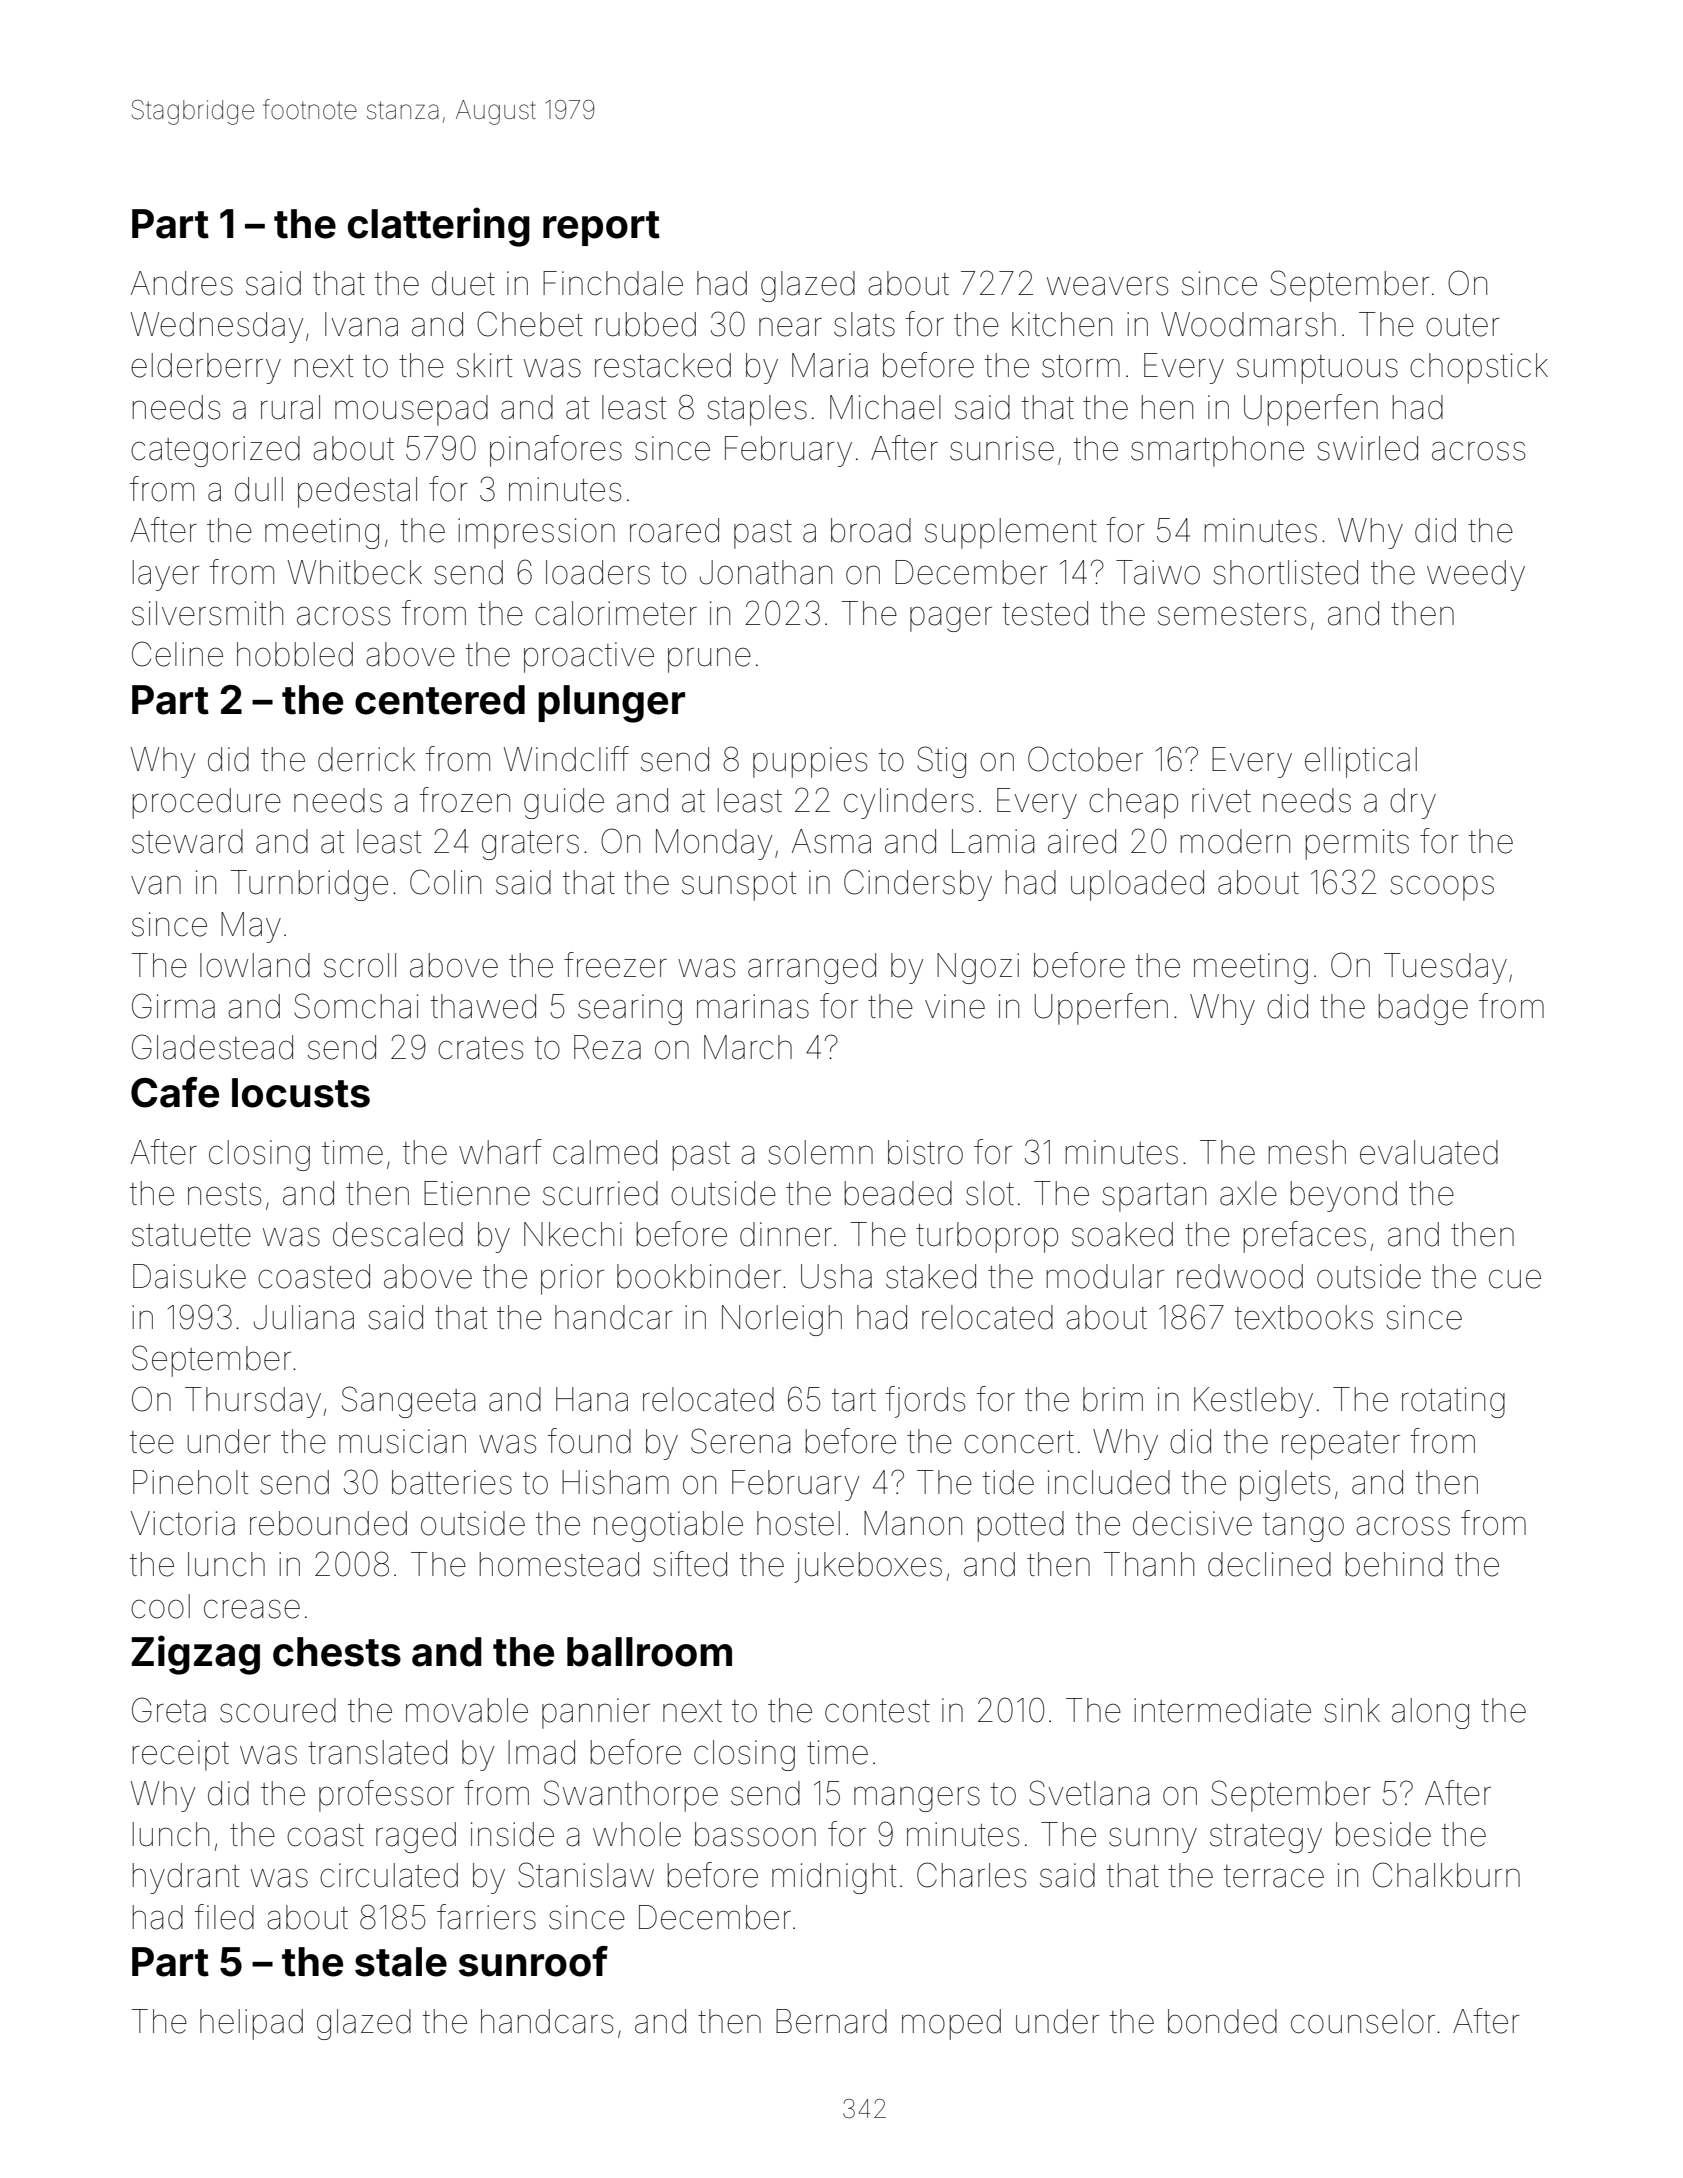  I want to click on helipad, so click(251, 2024).
